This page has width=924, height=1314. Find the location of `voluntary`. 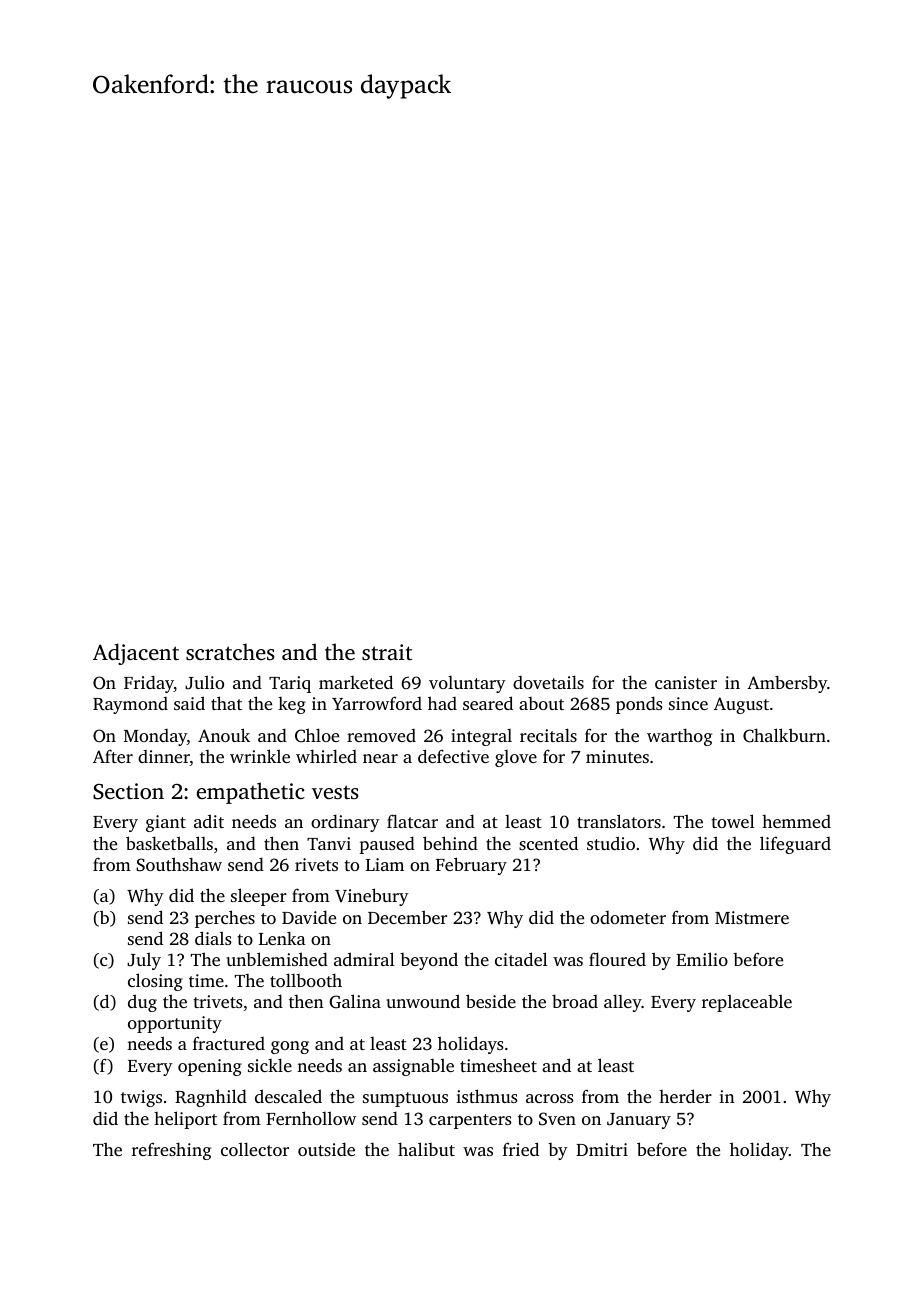

voluntary is located at coordinates (467, 684).
